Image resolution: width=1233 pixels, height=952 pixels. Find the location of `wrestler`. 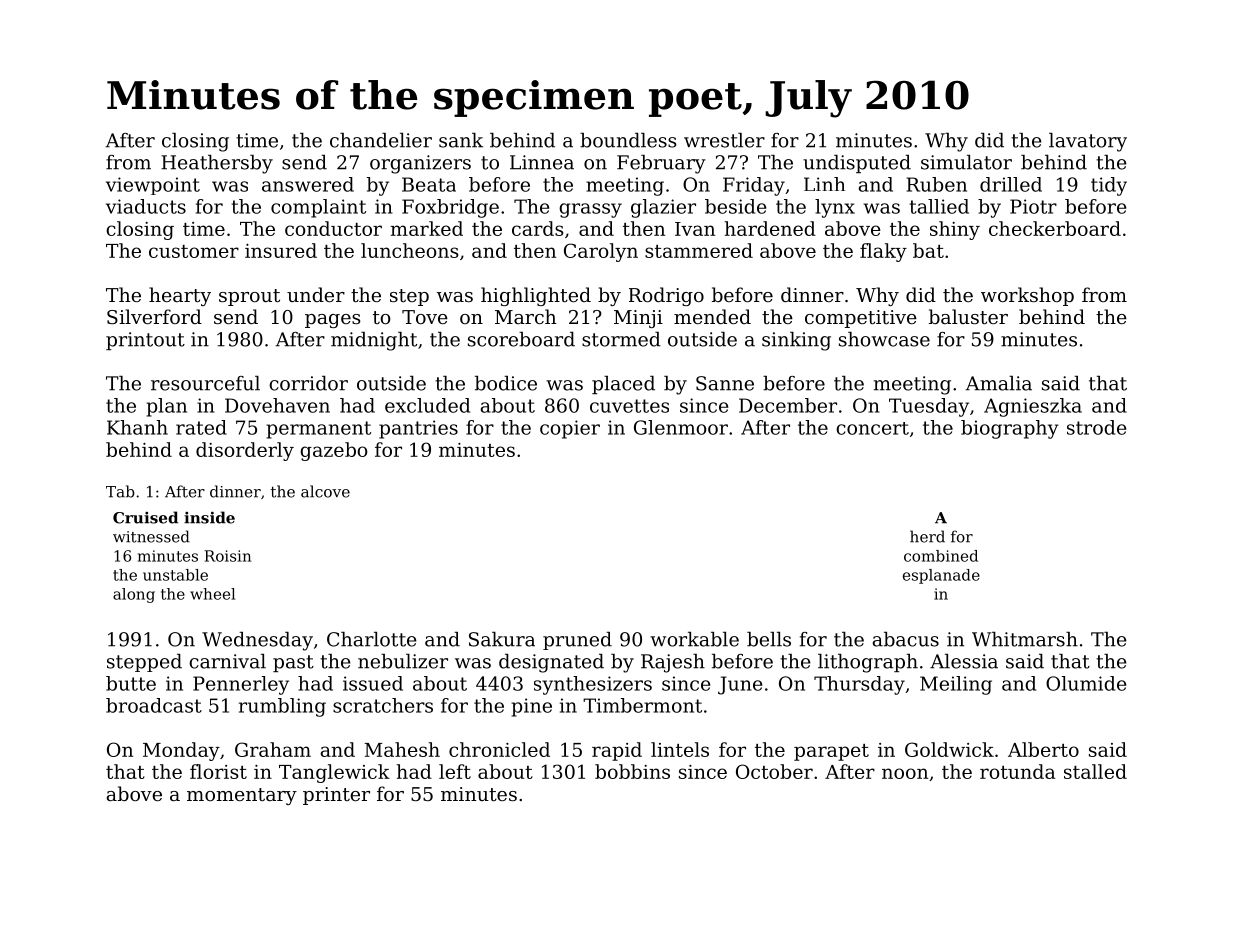

wrestler is located at coordinates (724, 140).
